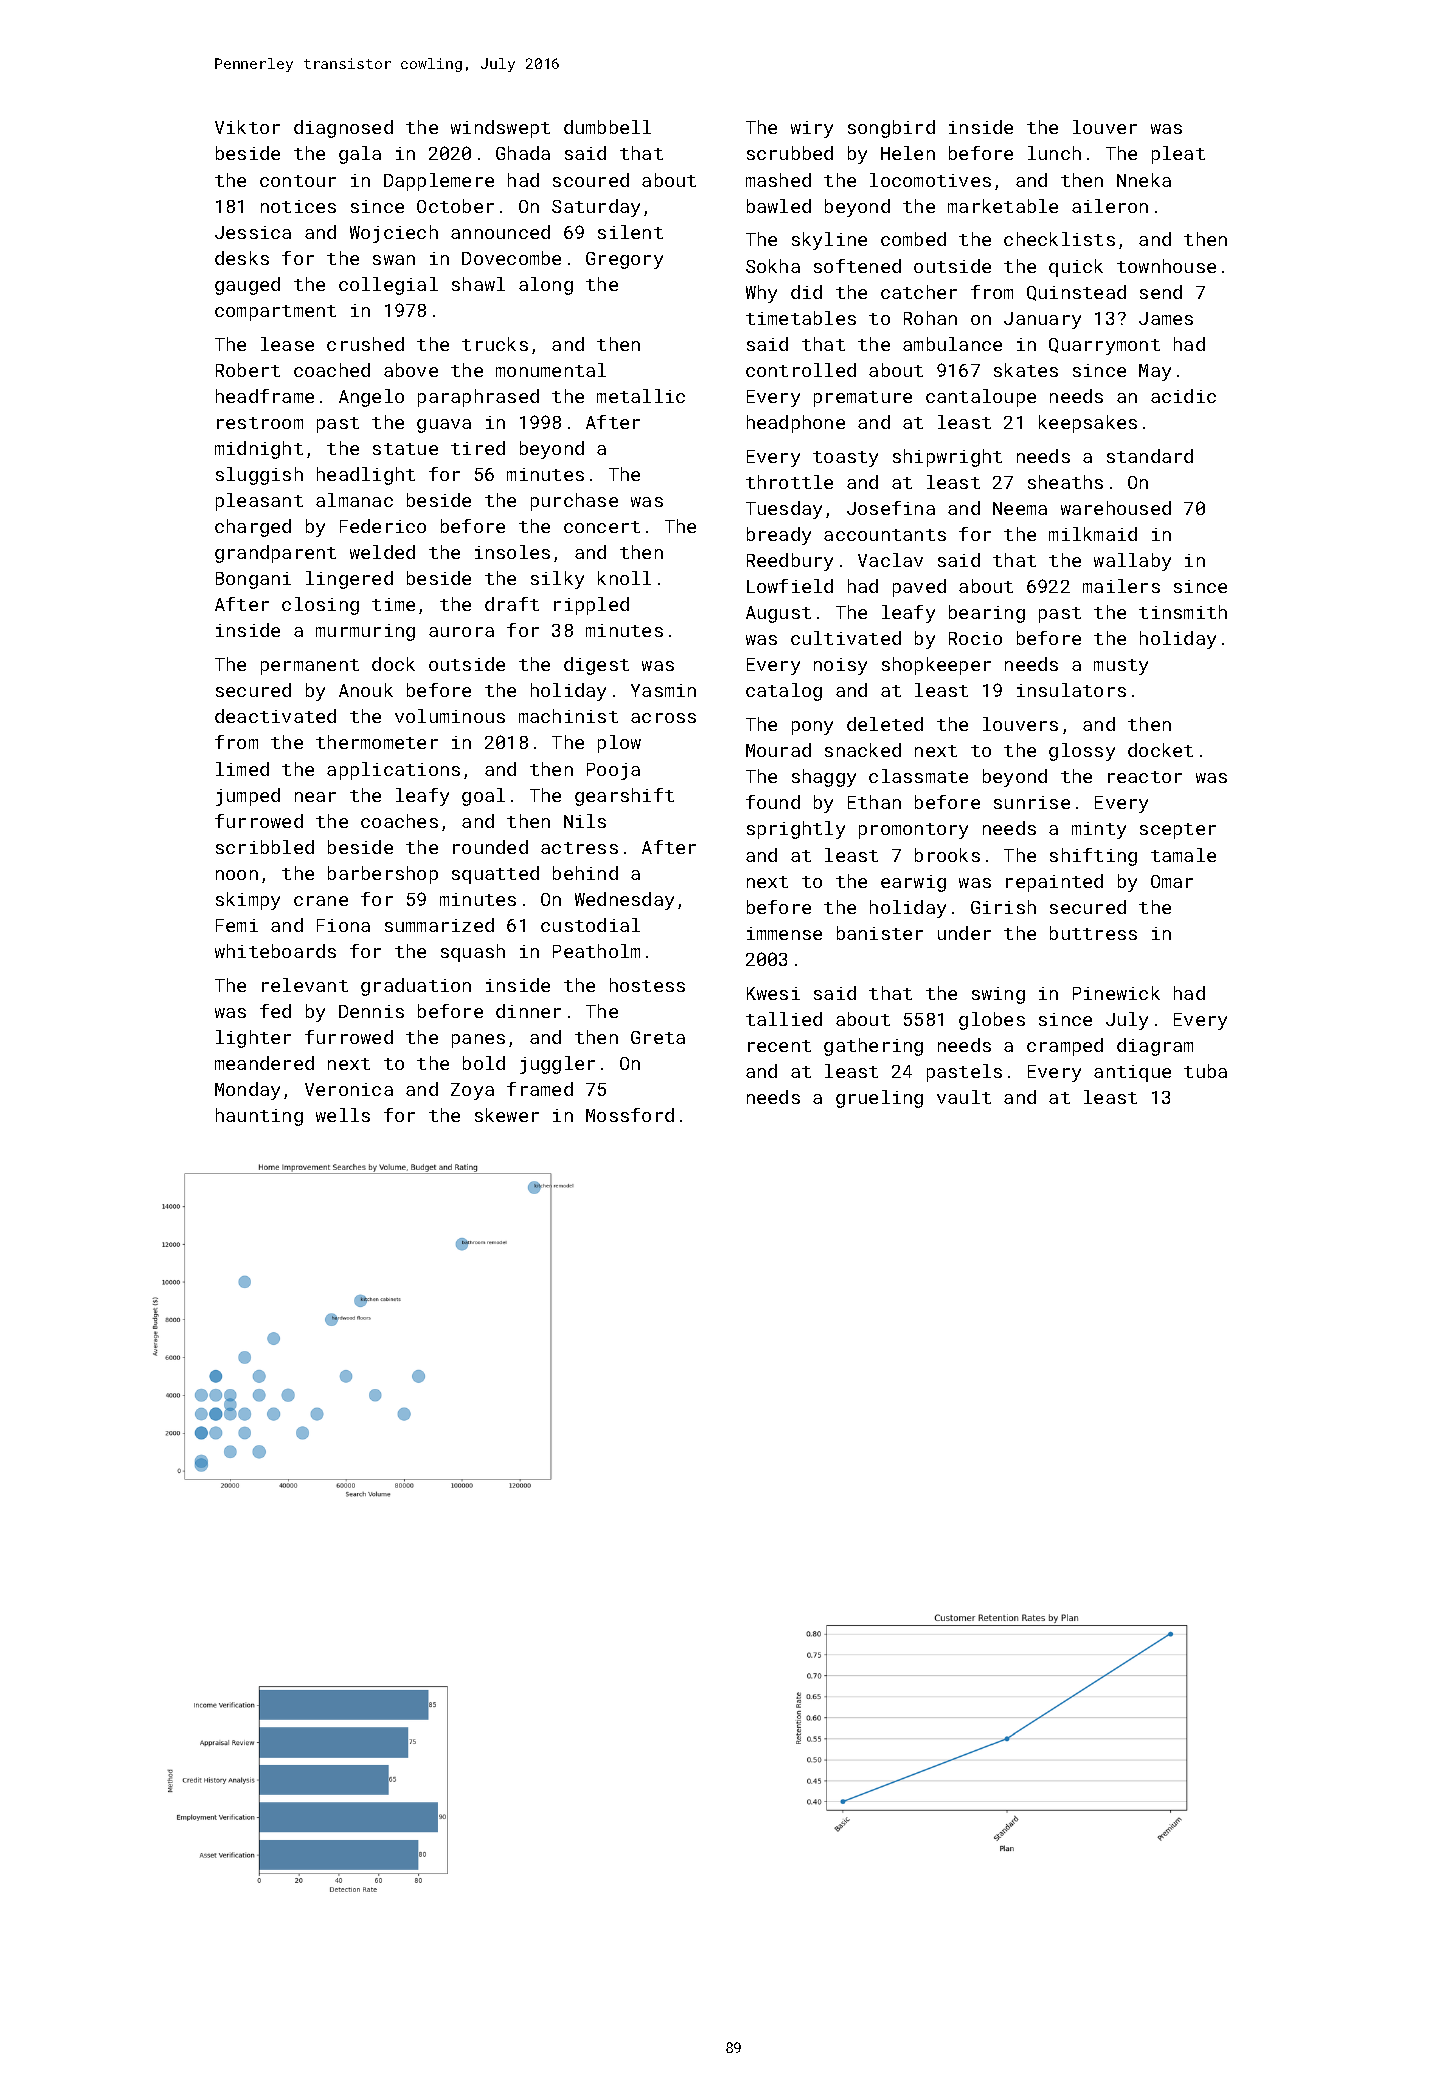 This screenshot has height=2100, width=1450. Describe the element at coordinates (784, 933) in the screenshot. I see `immense` at that location.
